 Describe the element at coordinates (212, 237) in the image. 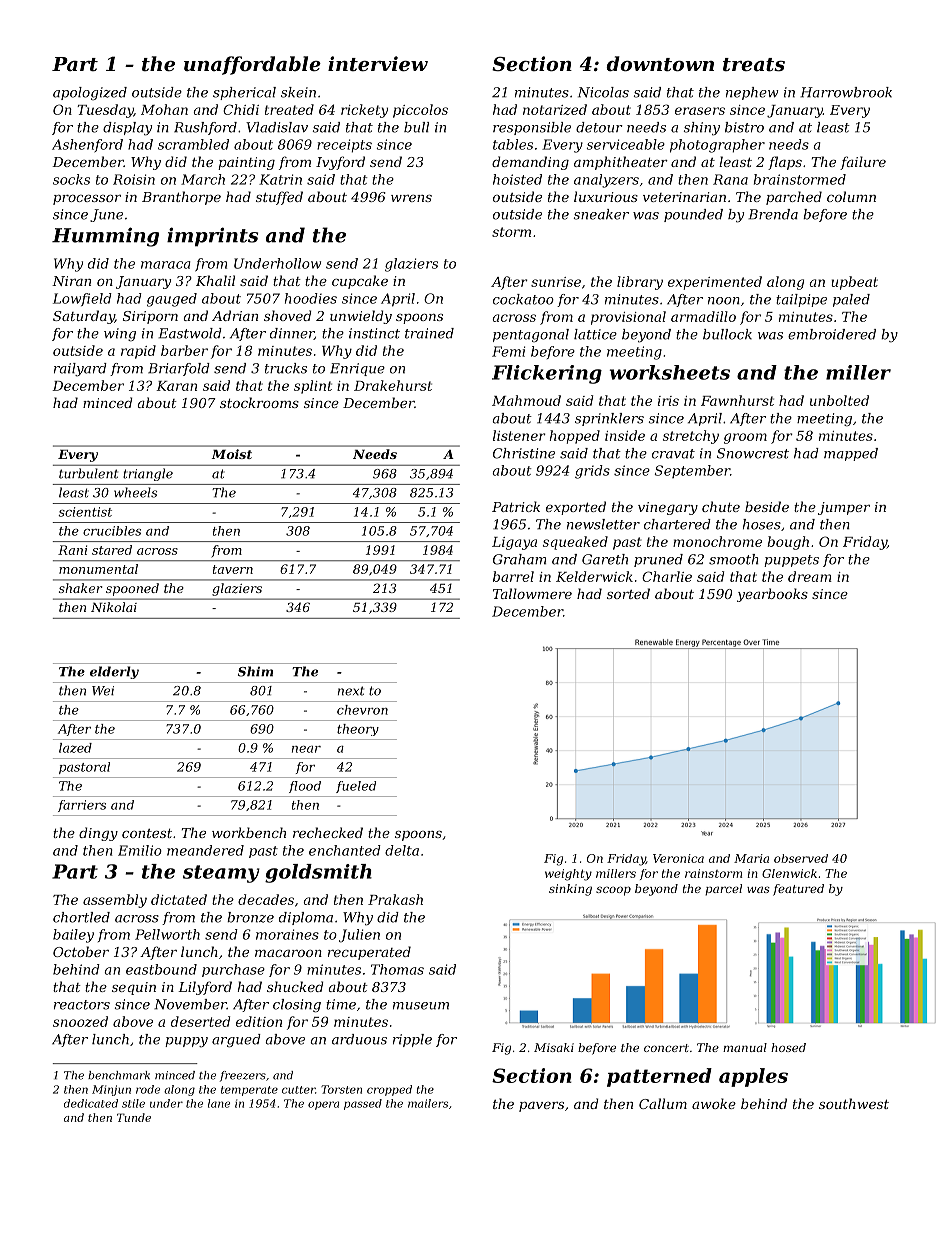

I see `imprints` at that location.
